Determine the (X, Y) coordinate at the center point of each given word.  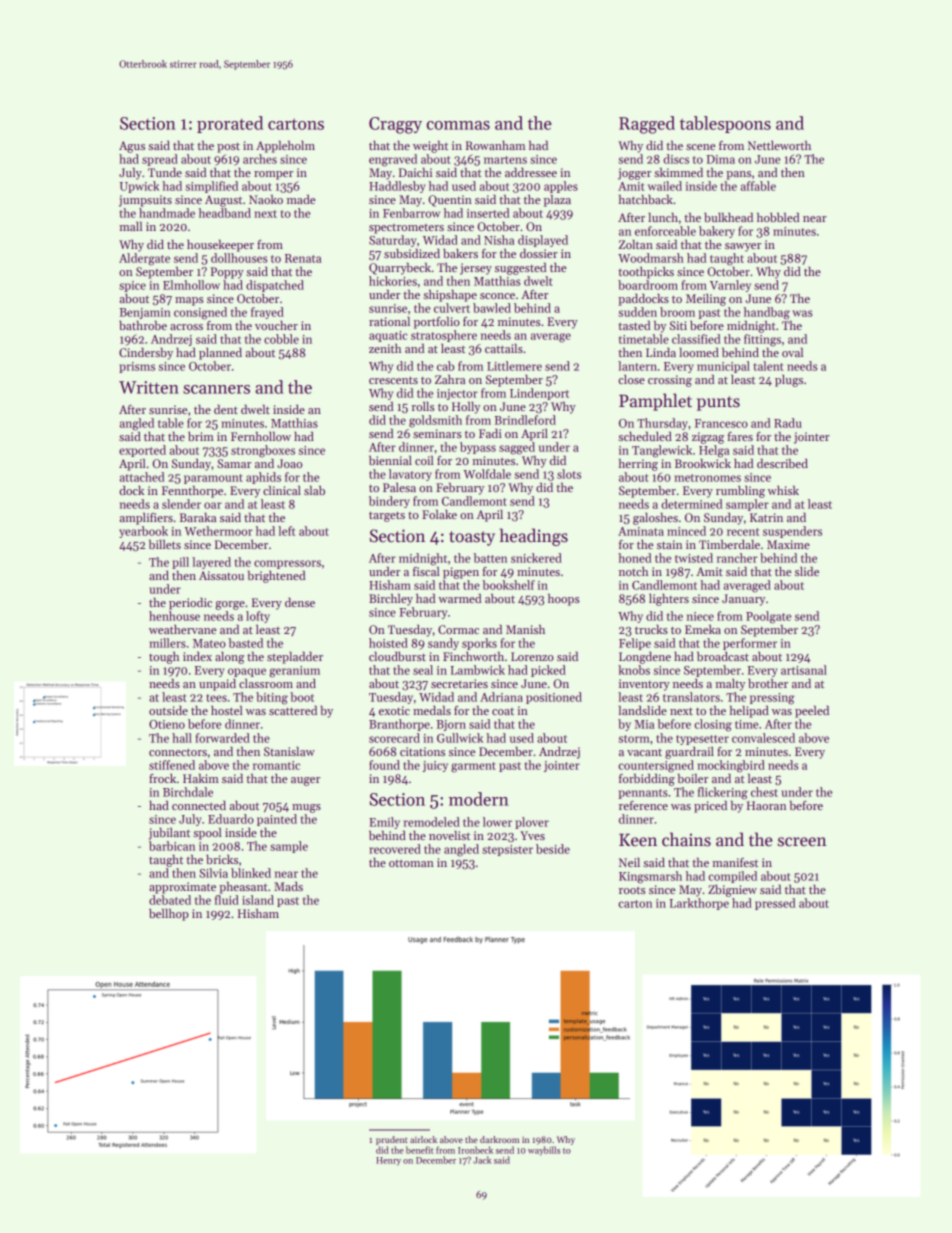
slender (181, 504)
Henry (388, 1161)
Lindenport (539, 394)
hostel (227, 710)
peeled (812, 711)
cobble (281, 339)
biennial (390, 460)
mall (130, 226)
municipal (723, 367)
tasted (634, 325)
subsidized (412, 253)
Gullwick (460, 738)
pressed (775, 904)
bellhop (169, 914)
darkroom (499, 1139)
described (782, 463)
